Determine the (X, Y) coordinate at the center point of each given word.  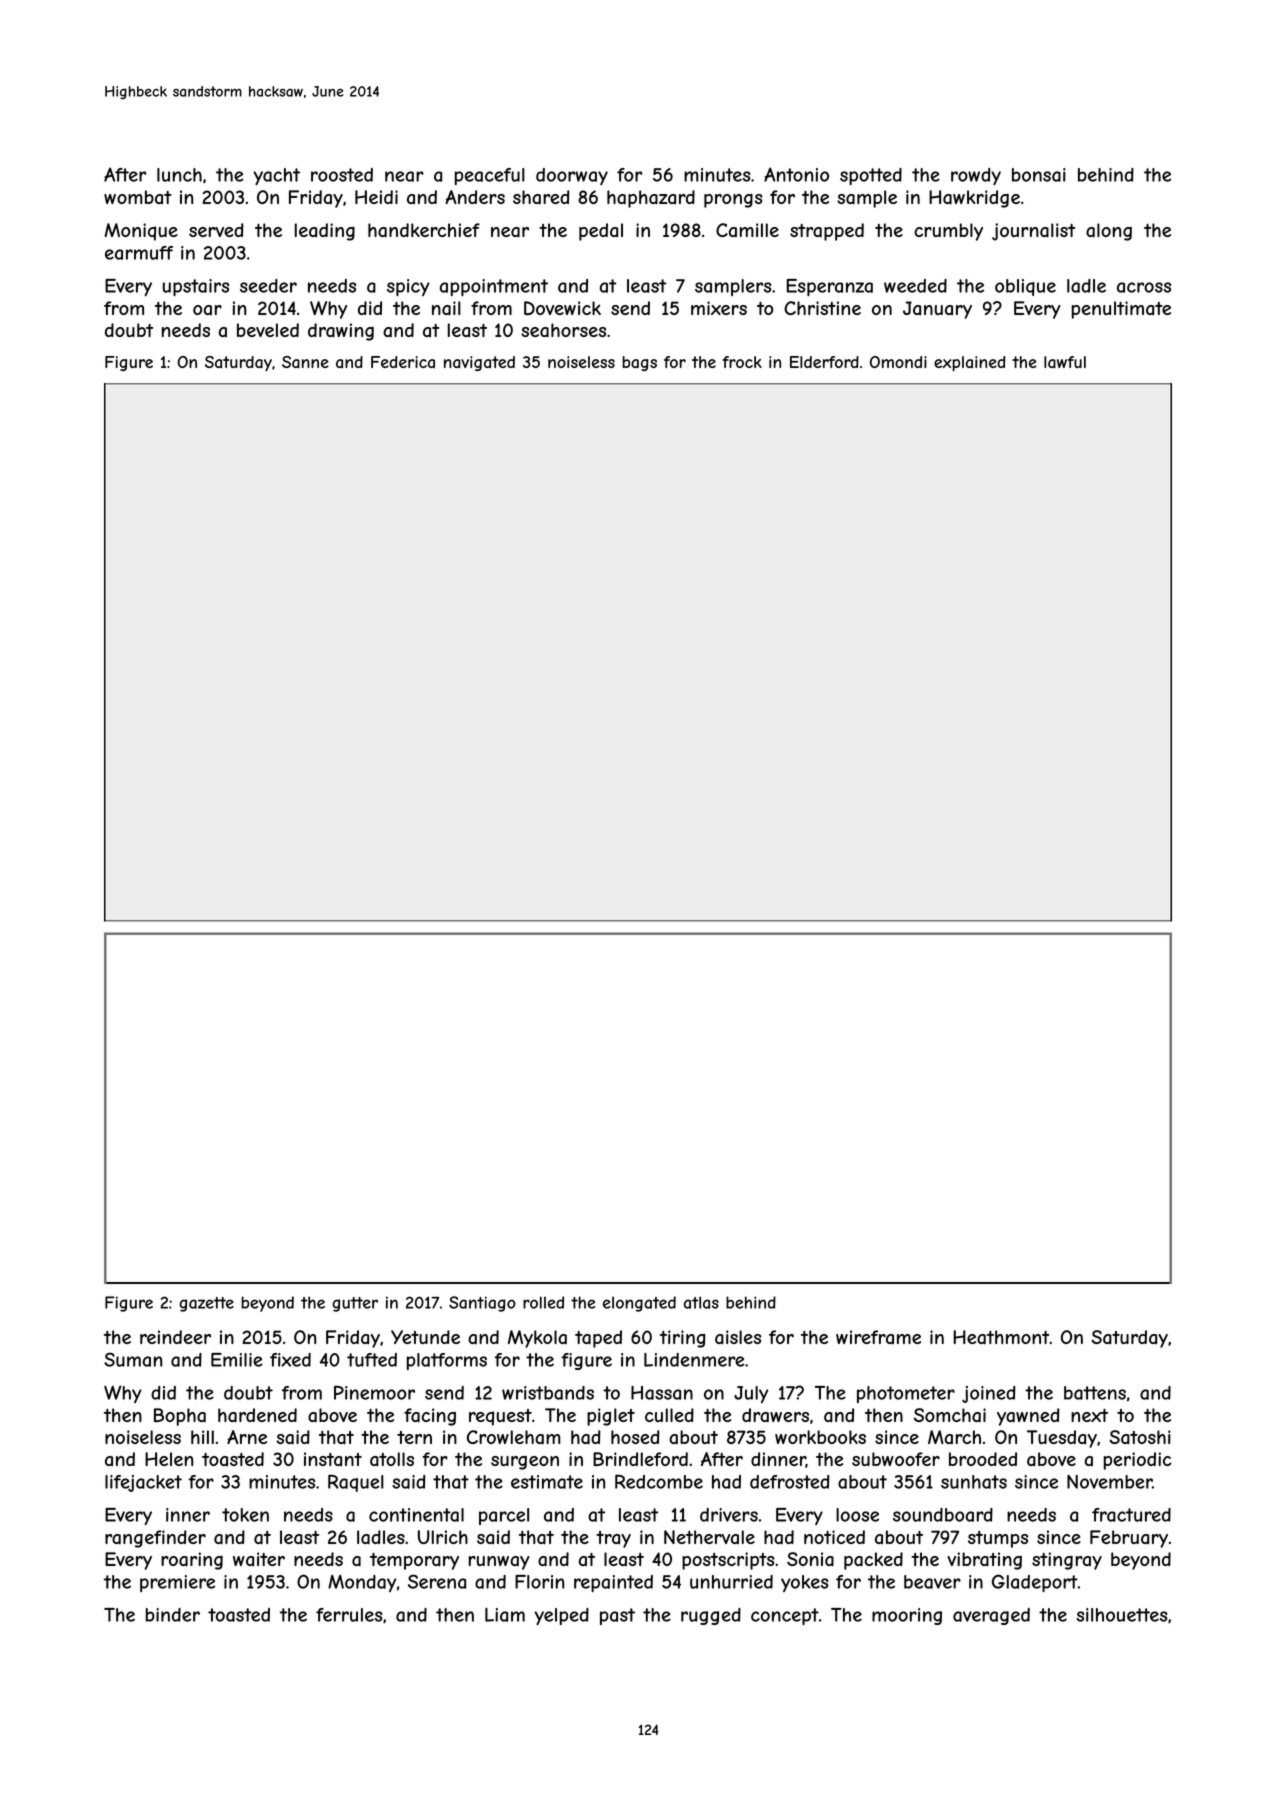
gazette (206, 1304)
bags (639, 363)
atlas (701, 1302)
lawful (1065, 362)
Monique (141, 232)
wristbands (548, 1393)
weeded (915, 286)
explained (970, 363)
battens (1095, 1393)
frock (742, 362)
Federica (403, 362)
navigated (479, 363)
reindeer (175, 1337)
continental (416, 1515)
